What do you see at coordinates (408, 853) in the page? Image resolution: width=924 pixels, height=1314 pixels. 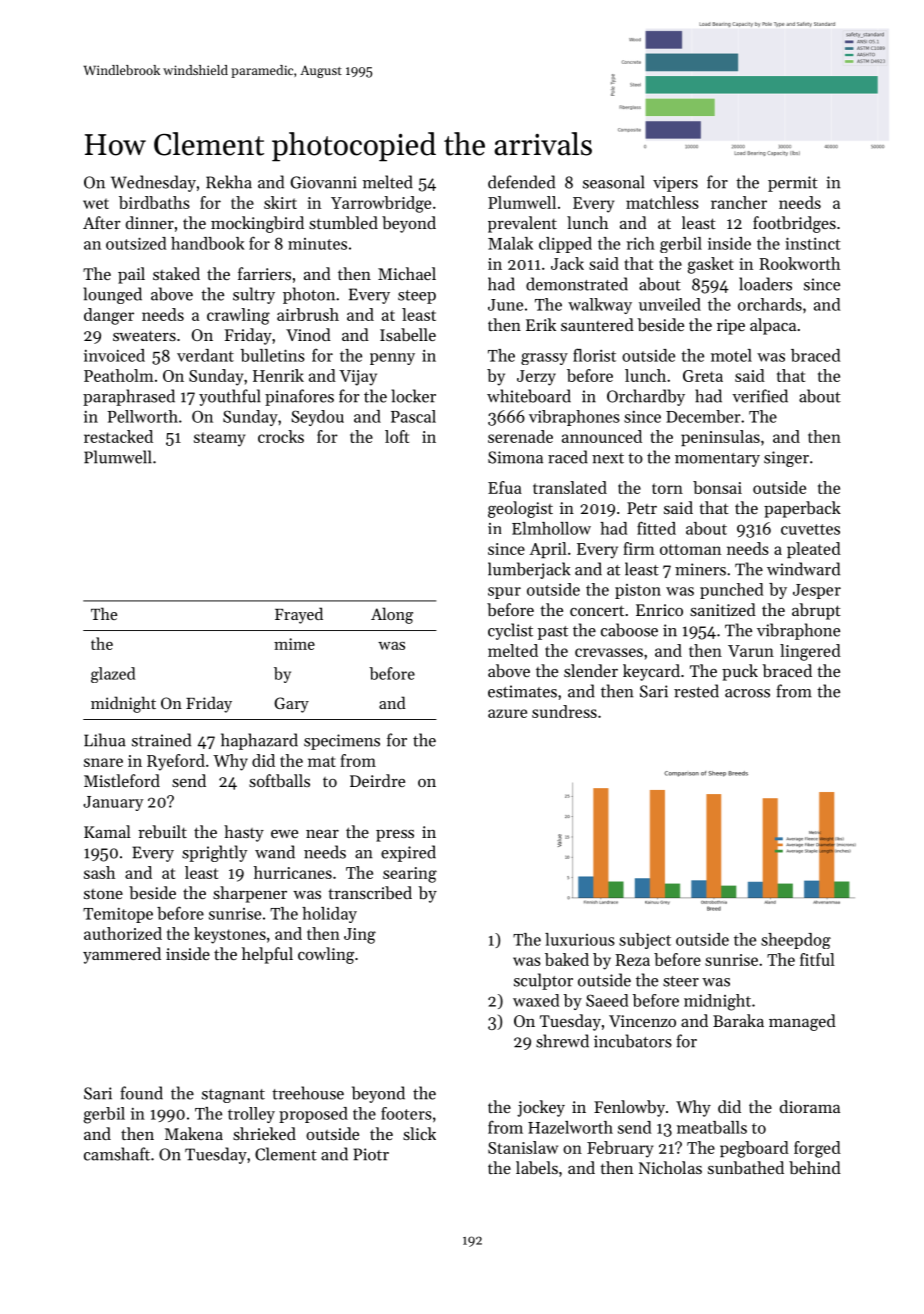 I see `expired` at bounding box center [408, 853].
